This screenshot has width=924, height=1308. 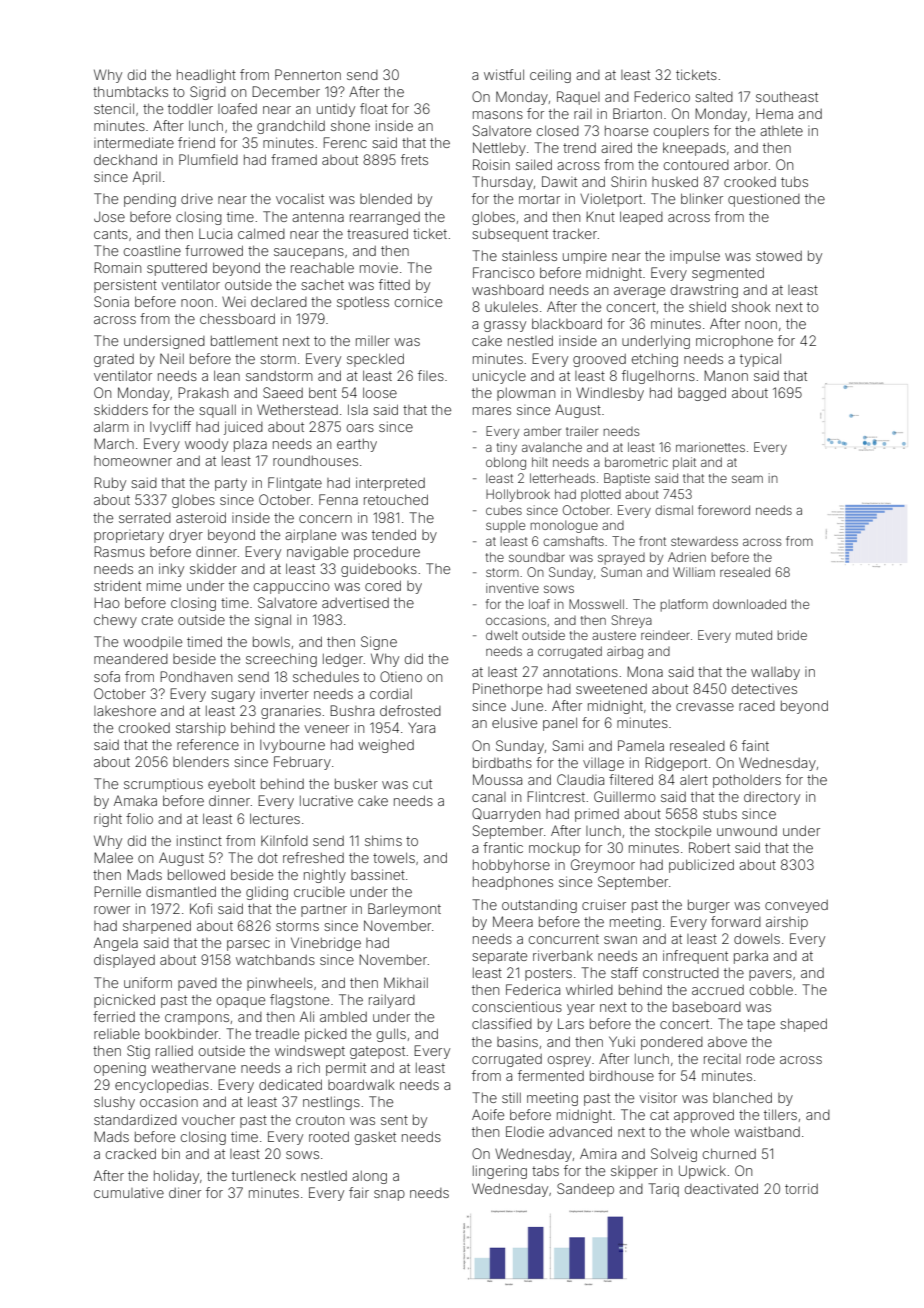 What do you see at coordinates (431, 375) in the screenshot?
I see `files` at bounding box center [431, 375].
